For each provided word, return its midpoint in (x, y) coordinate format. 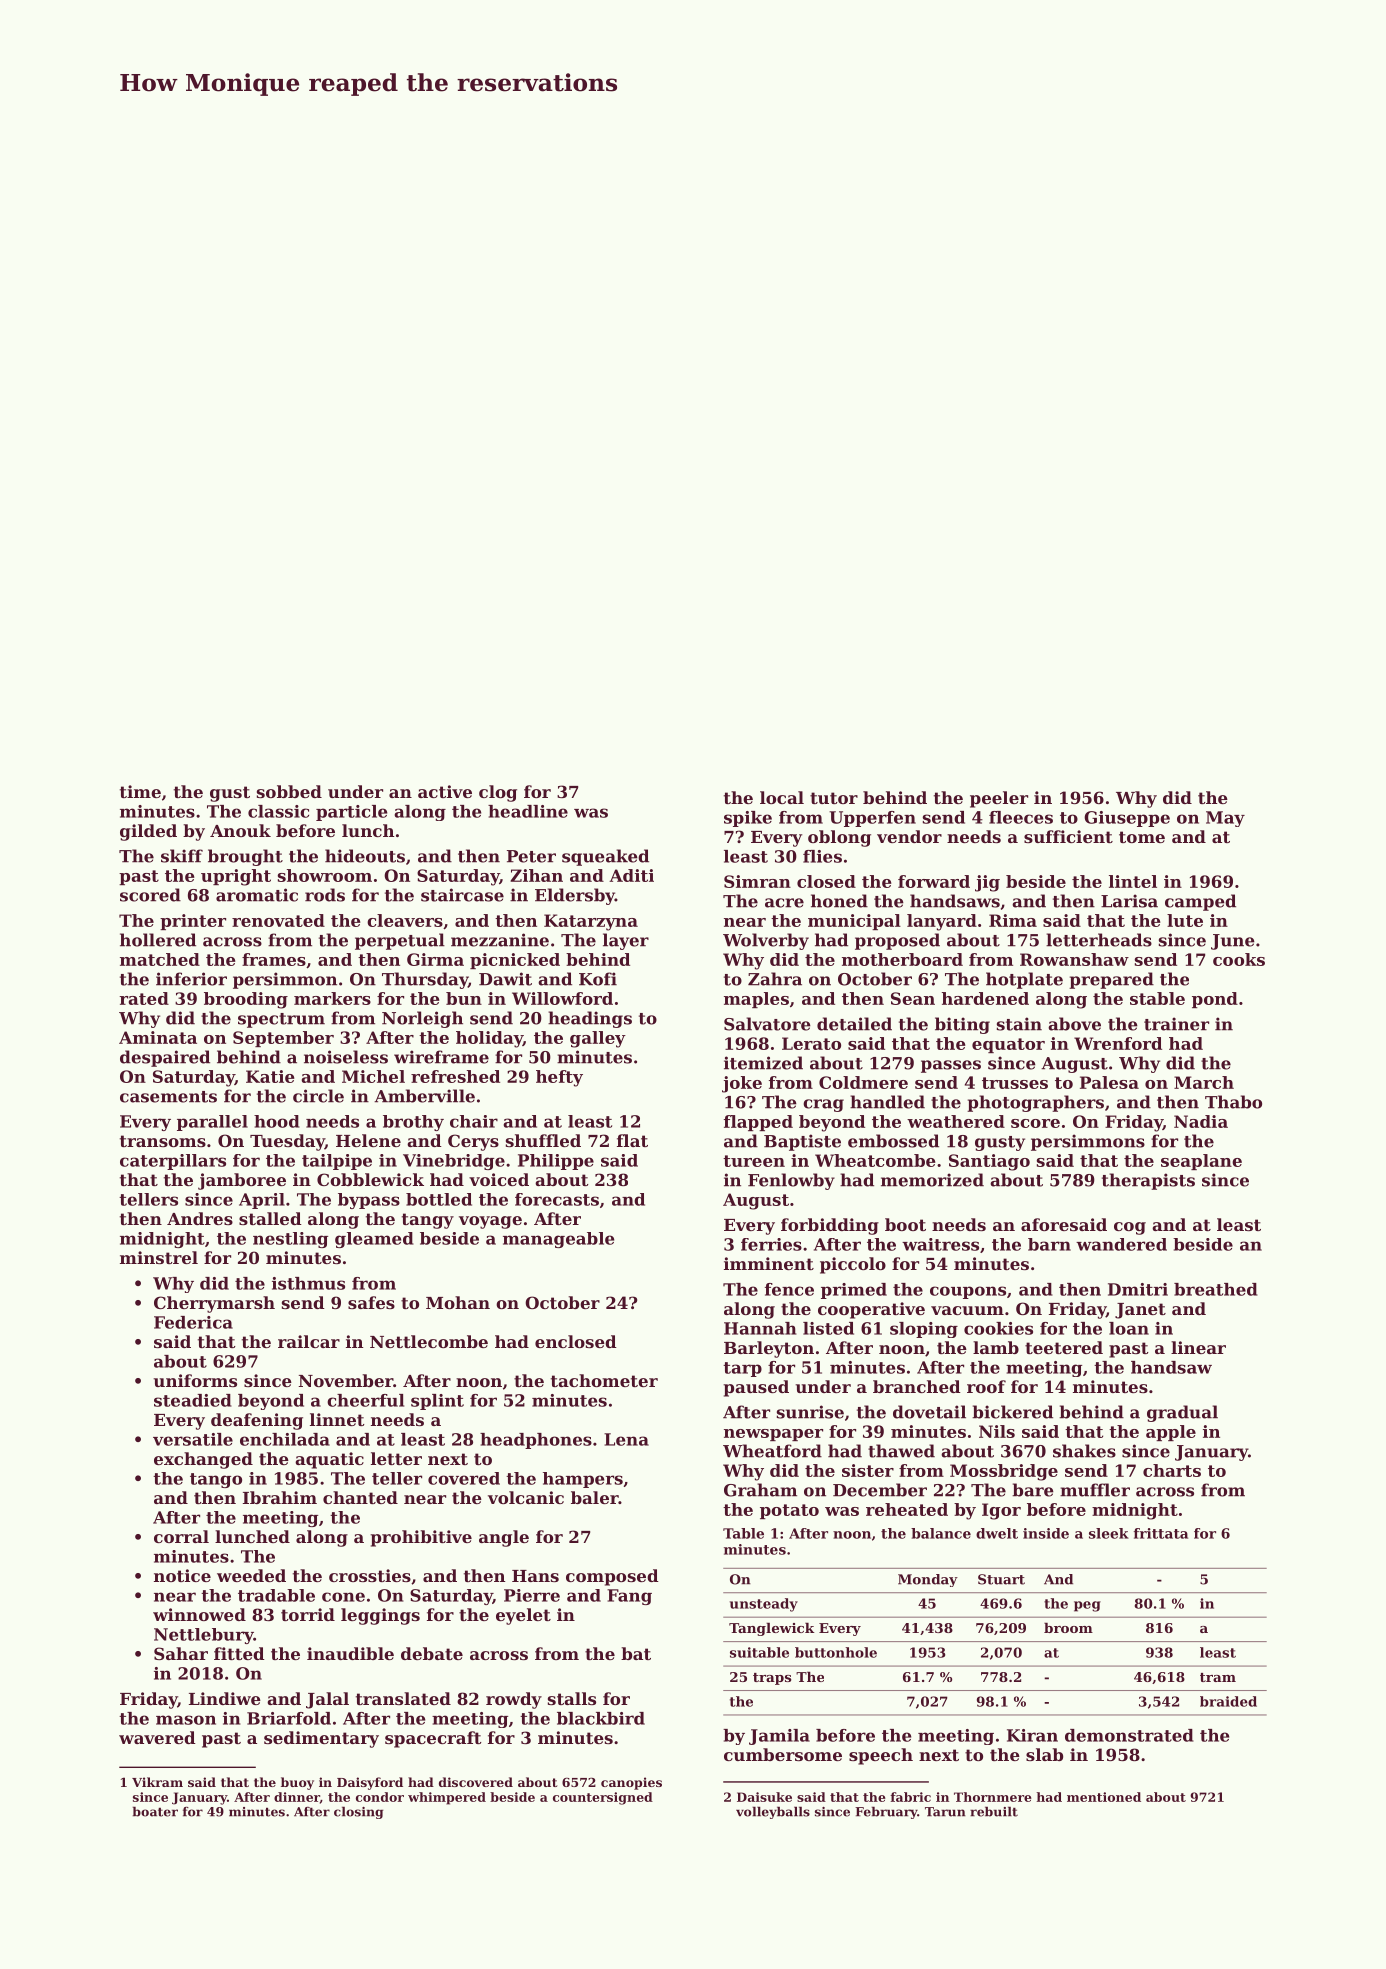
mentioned (1104, 1797)
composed (612, 1577)
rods (325, 895)
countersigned (603, 1798)
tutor (834, 798)
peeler (999, 799)
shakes (1084, 1451)
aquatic (329, 1460)
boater (155, 1812)
